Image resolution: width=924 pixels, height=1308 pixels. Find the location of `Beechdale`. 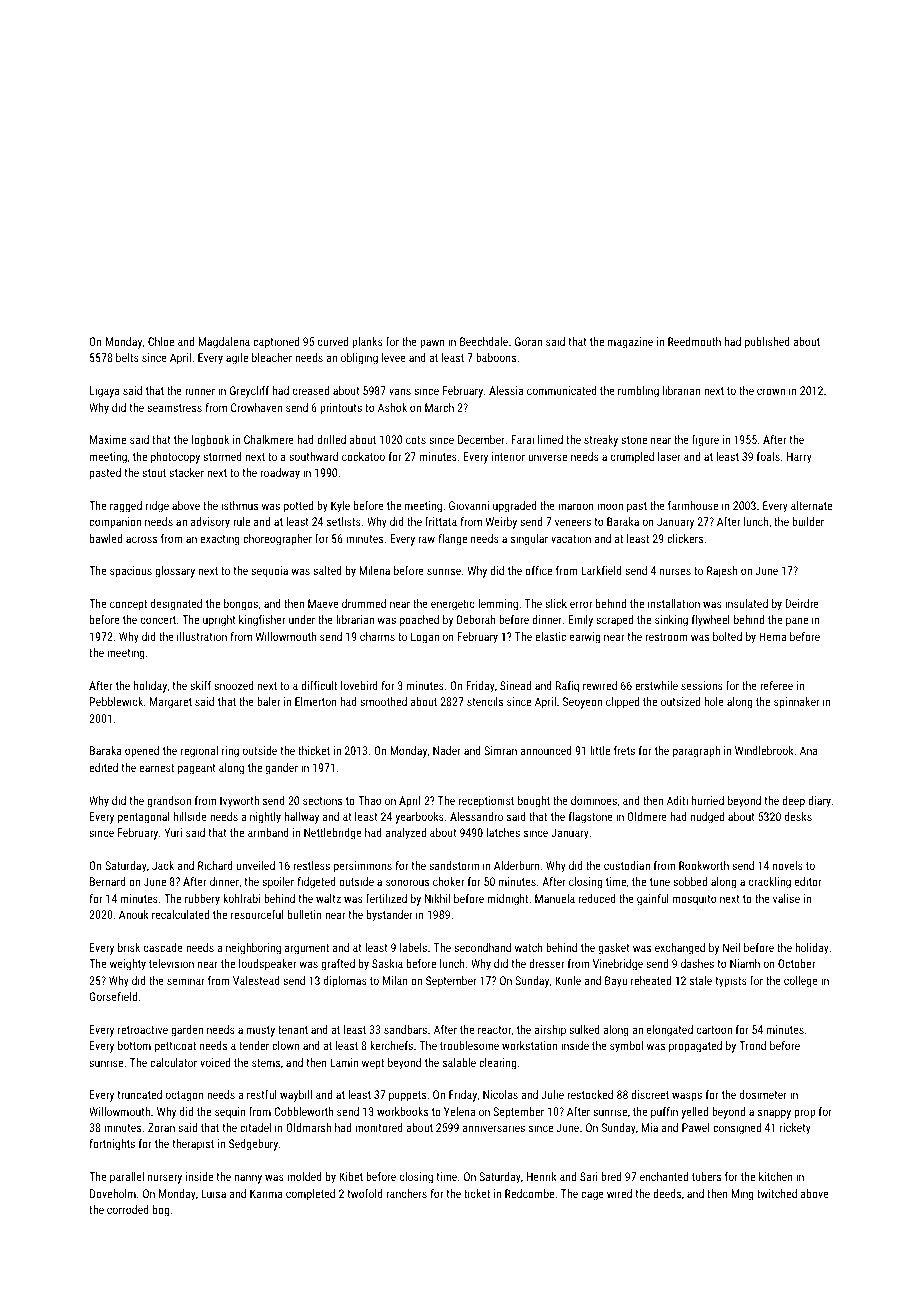

Beechdale is located at coordinates (484, 341).
